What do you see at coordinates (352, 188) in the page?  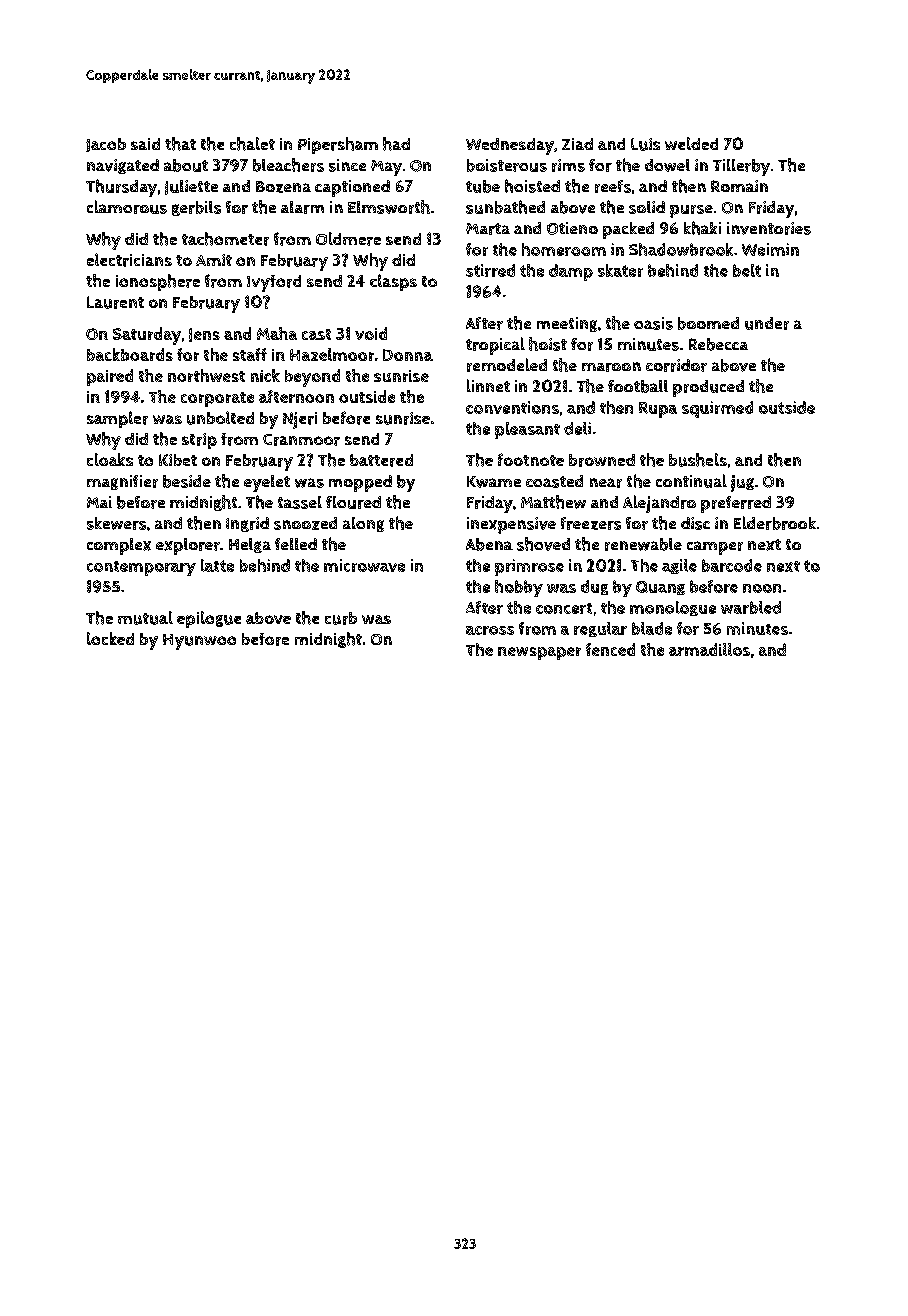 I see `captioned` at bounding box center [352, 188].
